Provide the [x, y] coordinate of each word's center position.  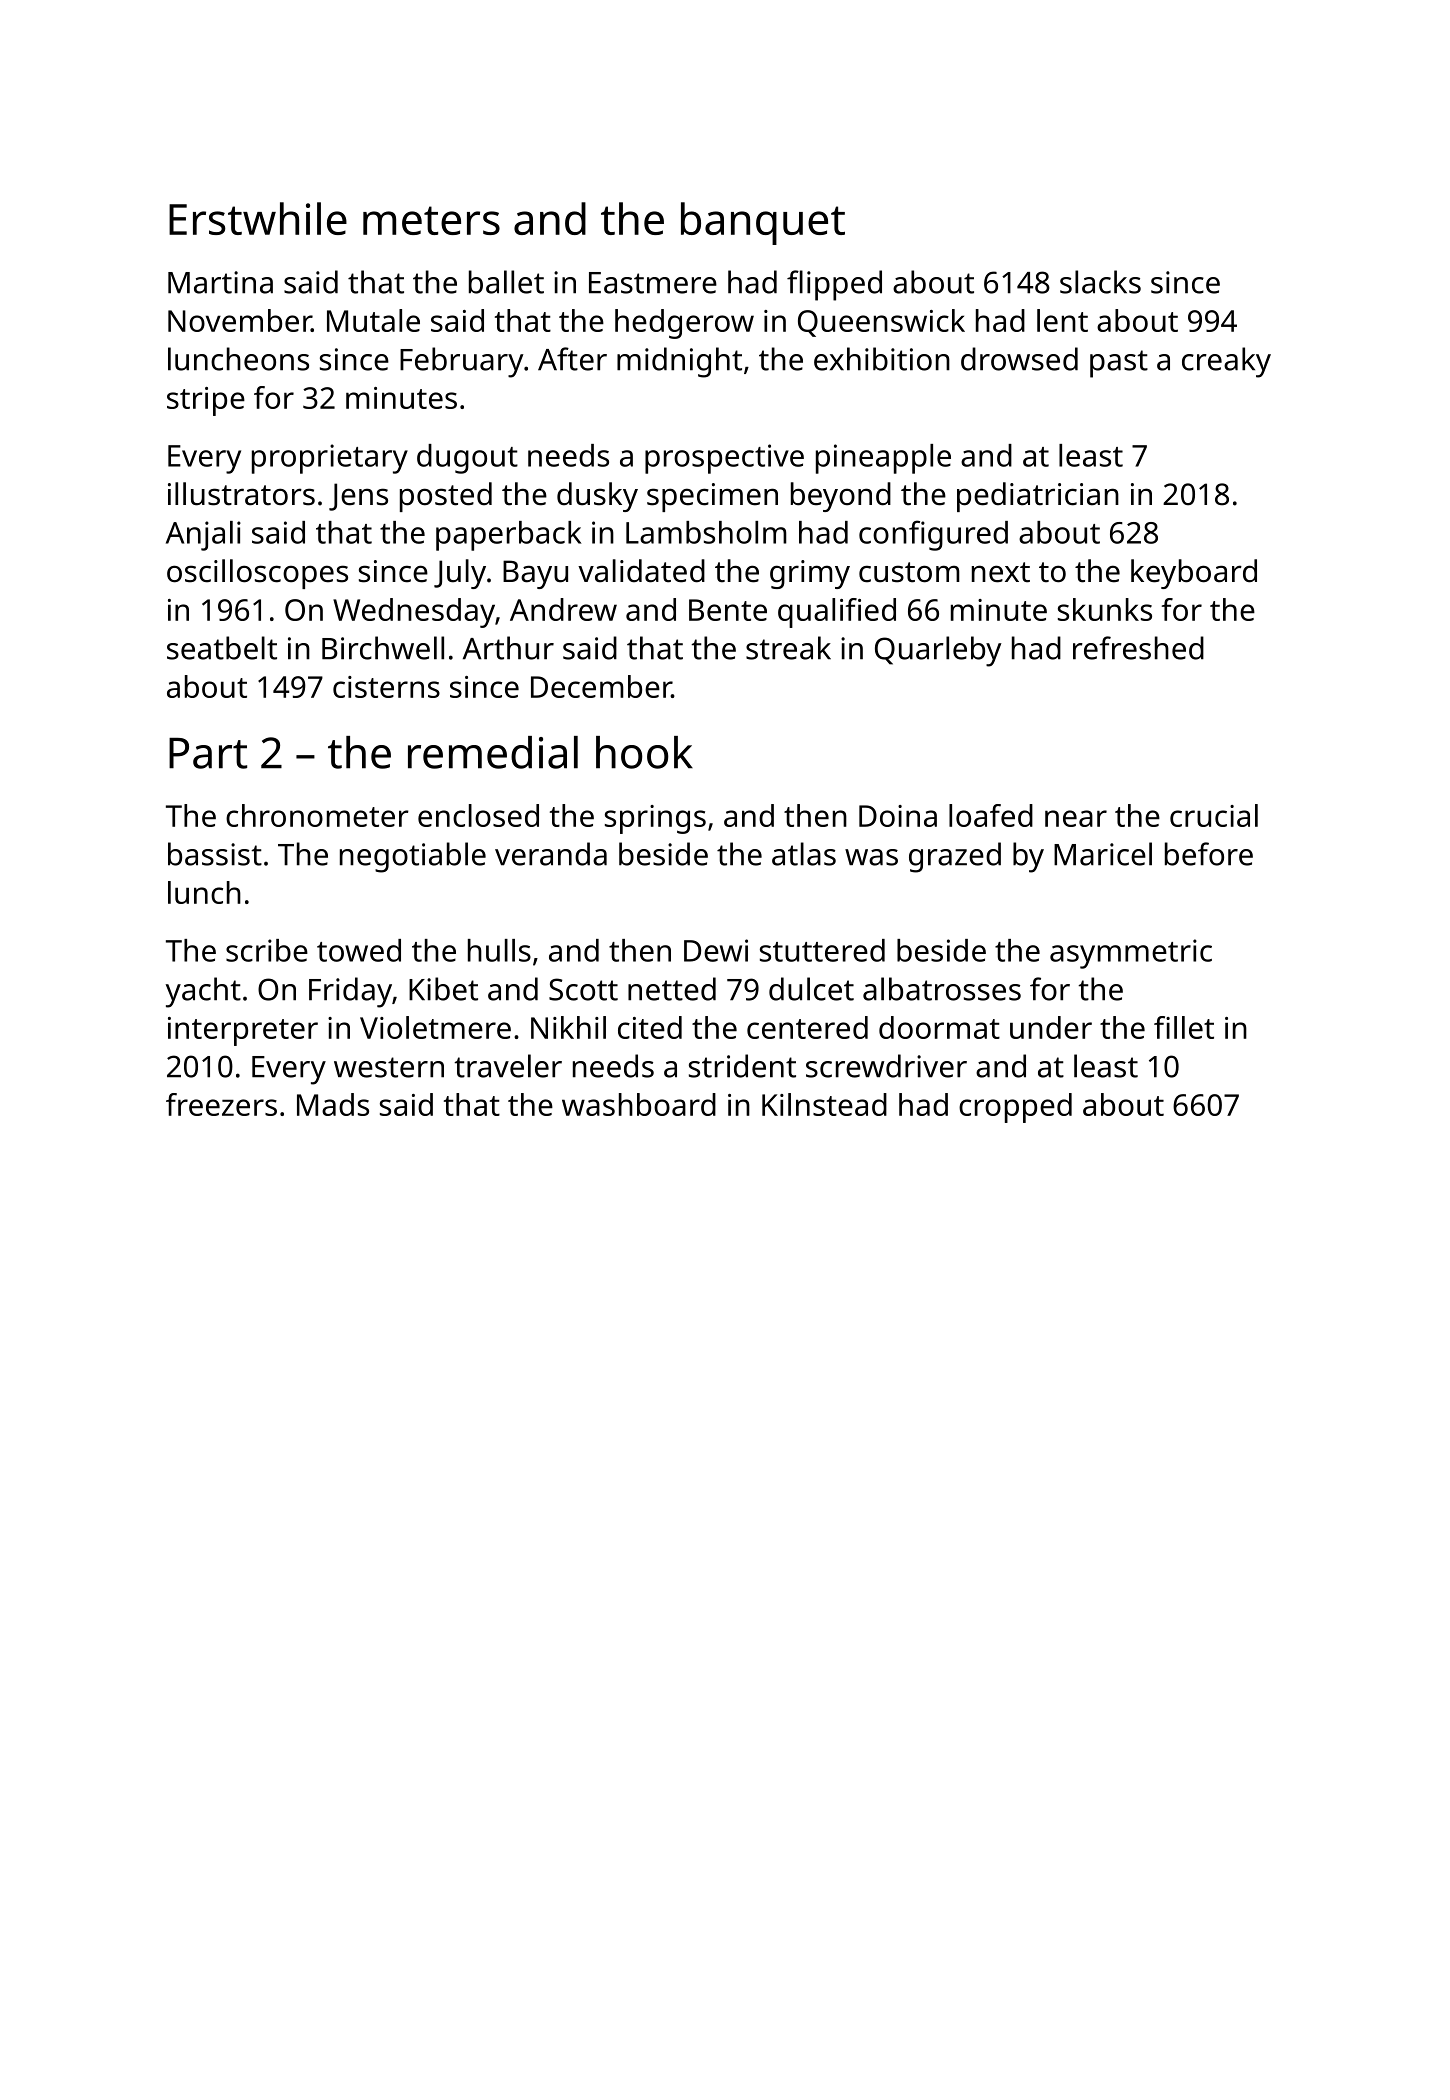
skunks [1105, 609]
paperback [508, 536]
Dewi [716, 950]
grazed [955, 857]
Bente [728, 610]
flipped [834, 285]
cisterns [386, 687]
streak [788, 648]
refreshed [1138, 648]
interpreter [243, 1031]
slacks [1100, 282]
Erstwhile [258, 218]
